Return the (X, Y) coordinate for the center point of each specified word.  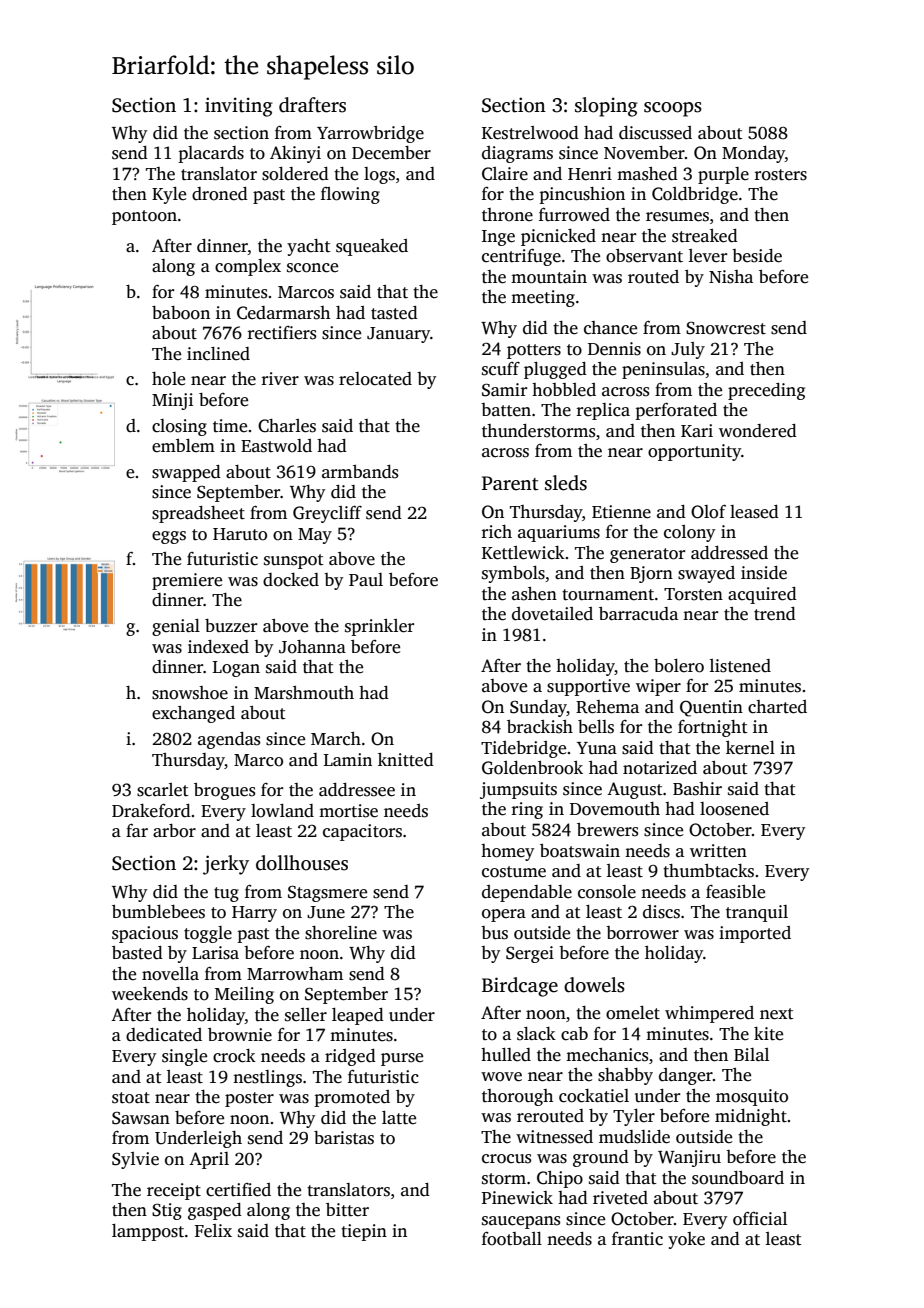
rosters (781, 175)
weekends (150, 994)
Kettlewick (523, 553)
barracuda (638, 614)
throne (507, 215)
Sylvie (135, 1160)
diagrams (517, 154)
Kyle (169, 195)
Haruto (240, 534)
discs (661, 912)
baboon (181, 313)
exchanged (193, 714)
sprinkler (379, 627)
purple (723, 175)
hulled (506, 1055)
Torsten (693, 594)
